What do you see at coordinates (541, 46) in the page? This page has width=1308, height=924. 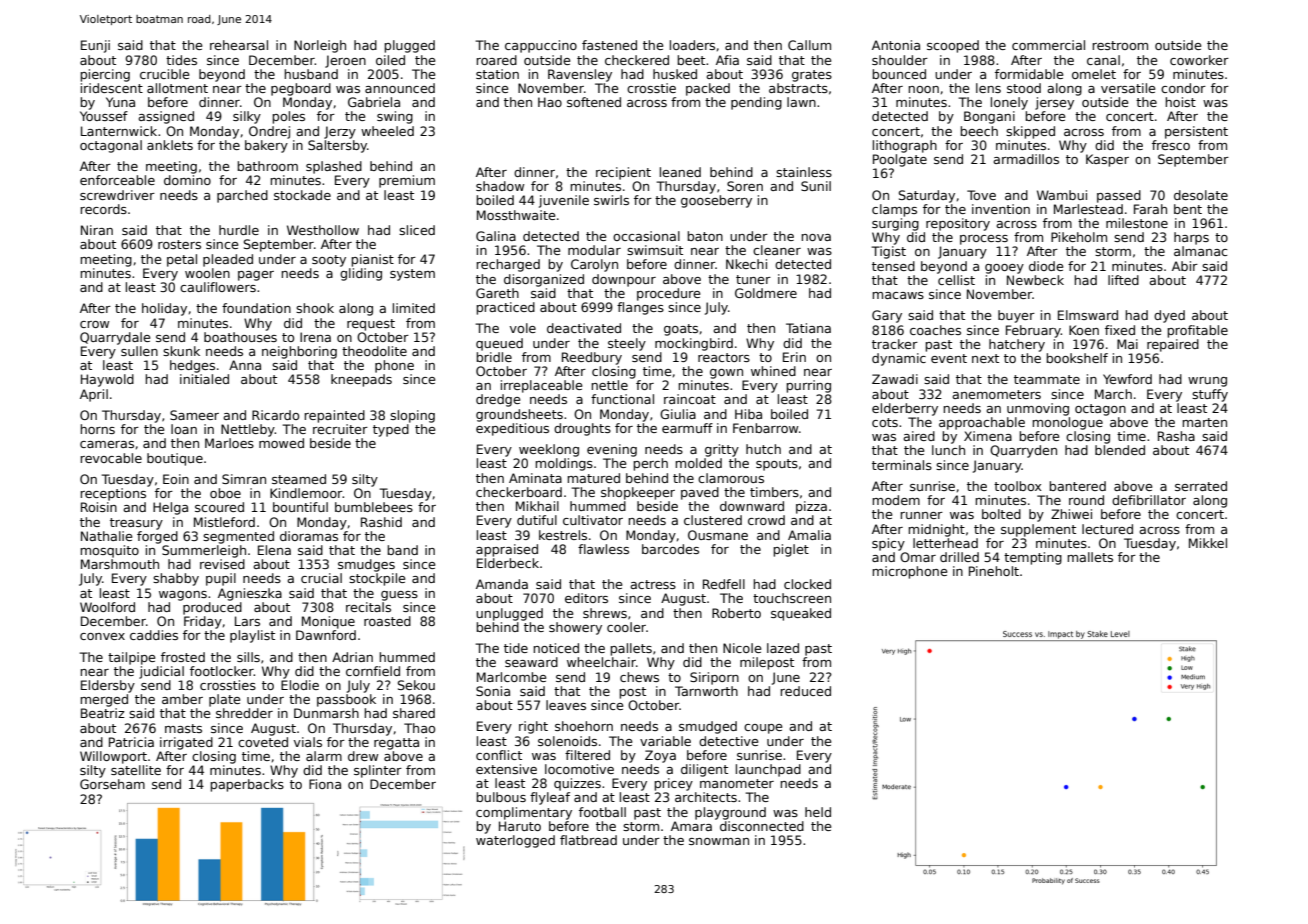 I see `cappuccino` at bounding box center [541, 46].
